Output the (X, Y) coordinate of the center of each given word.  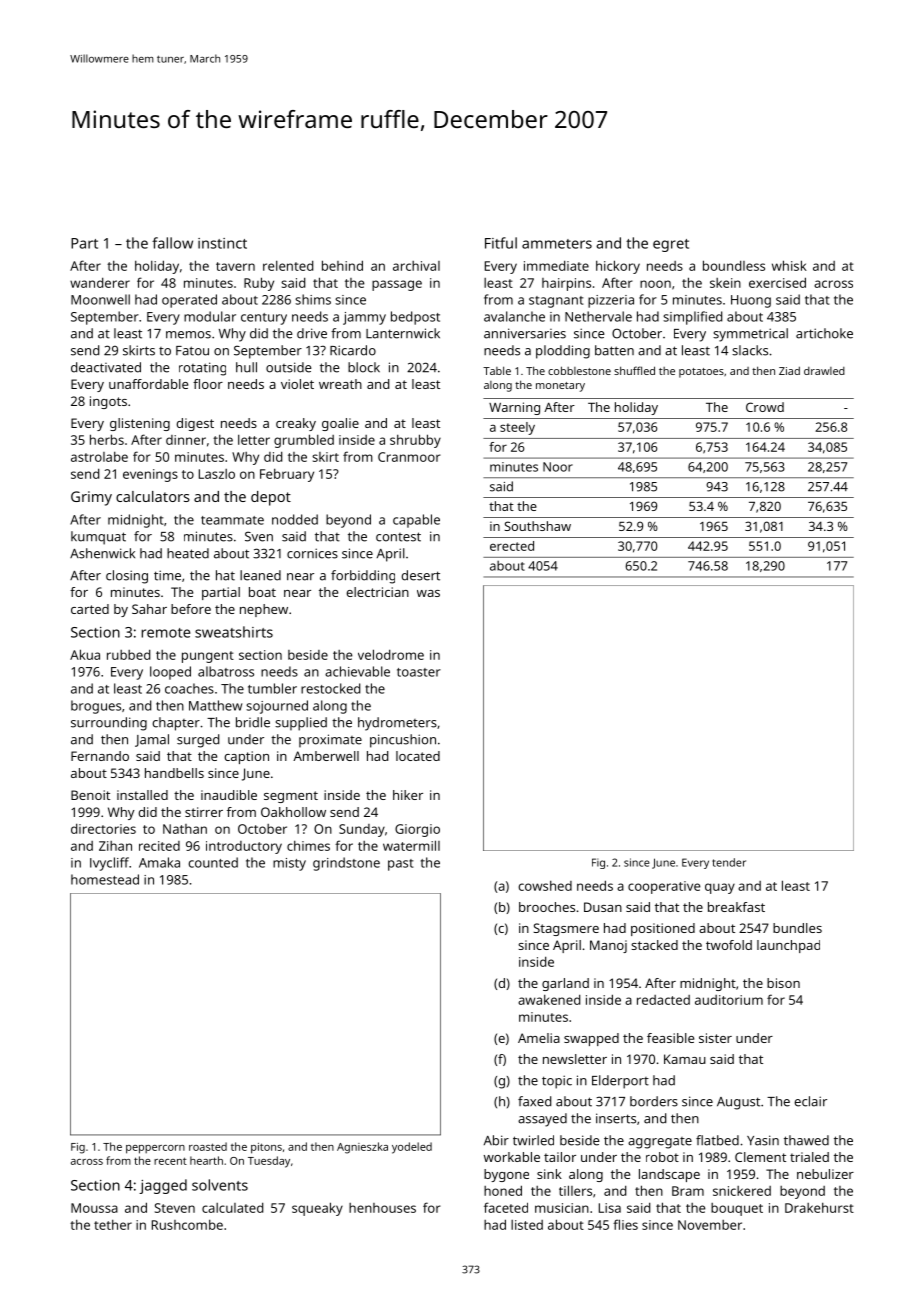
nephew (264, 610)
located (418, 756)
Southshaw (537, 526)
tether (113, 1225)
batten (614, 350)
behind (342, 265)
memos (188, 335)
